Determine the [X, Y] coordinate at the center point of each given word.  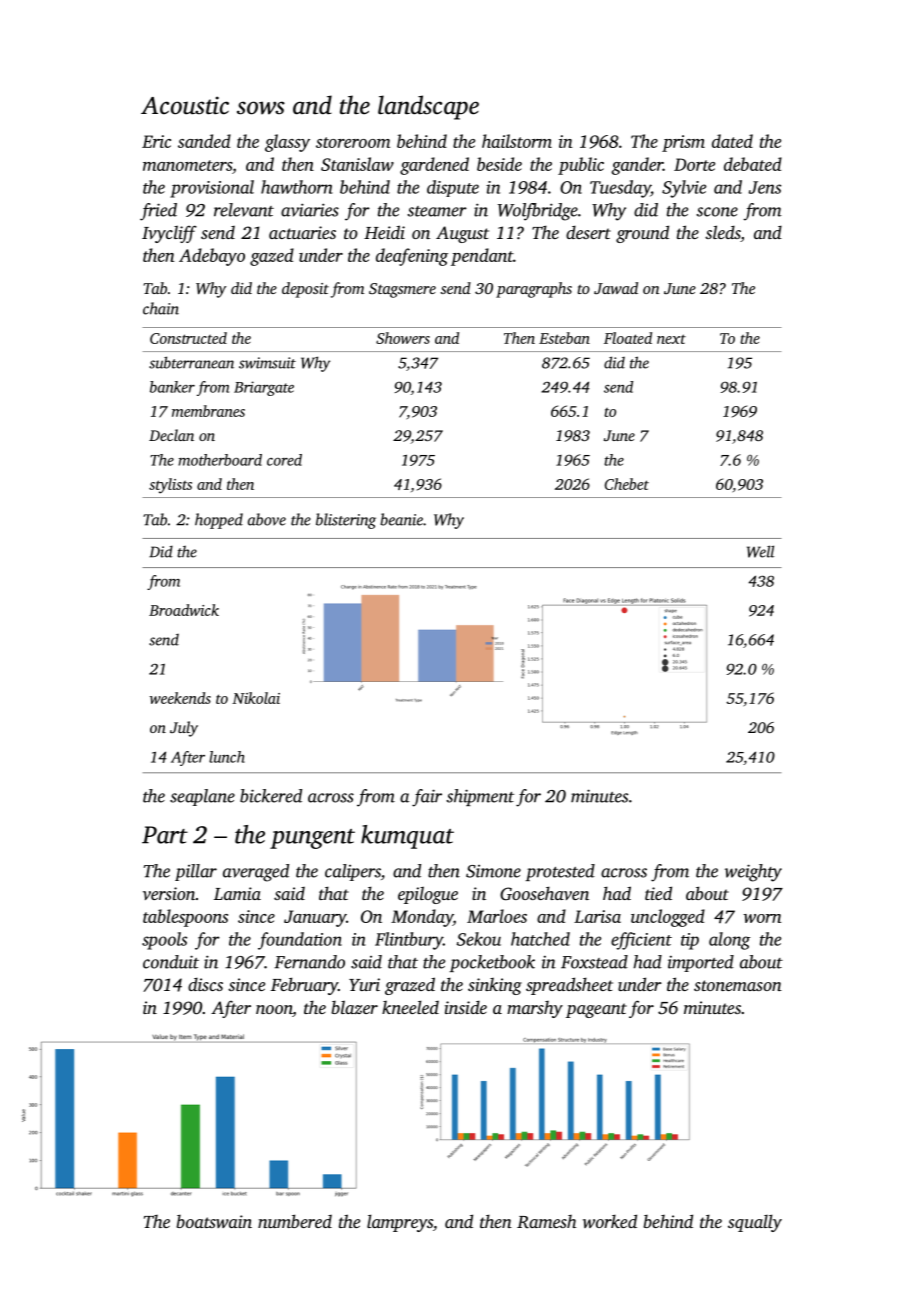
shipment [480, 797]
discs [205, 984]
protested [560, 872]
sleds [722, 232]
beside [499, 164]
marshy [535, 1009]
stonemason [738, 985]
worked [610, 1221]
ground [642, 234]
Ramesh [547, 1222]
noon [274, 1011]
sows [261, 108]
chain [161, 308]
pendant [482, 257]
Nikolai [256, 698]
